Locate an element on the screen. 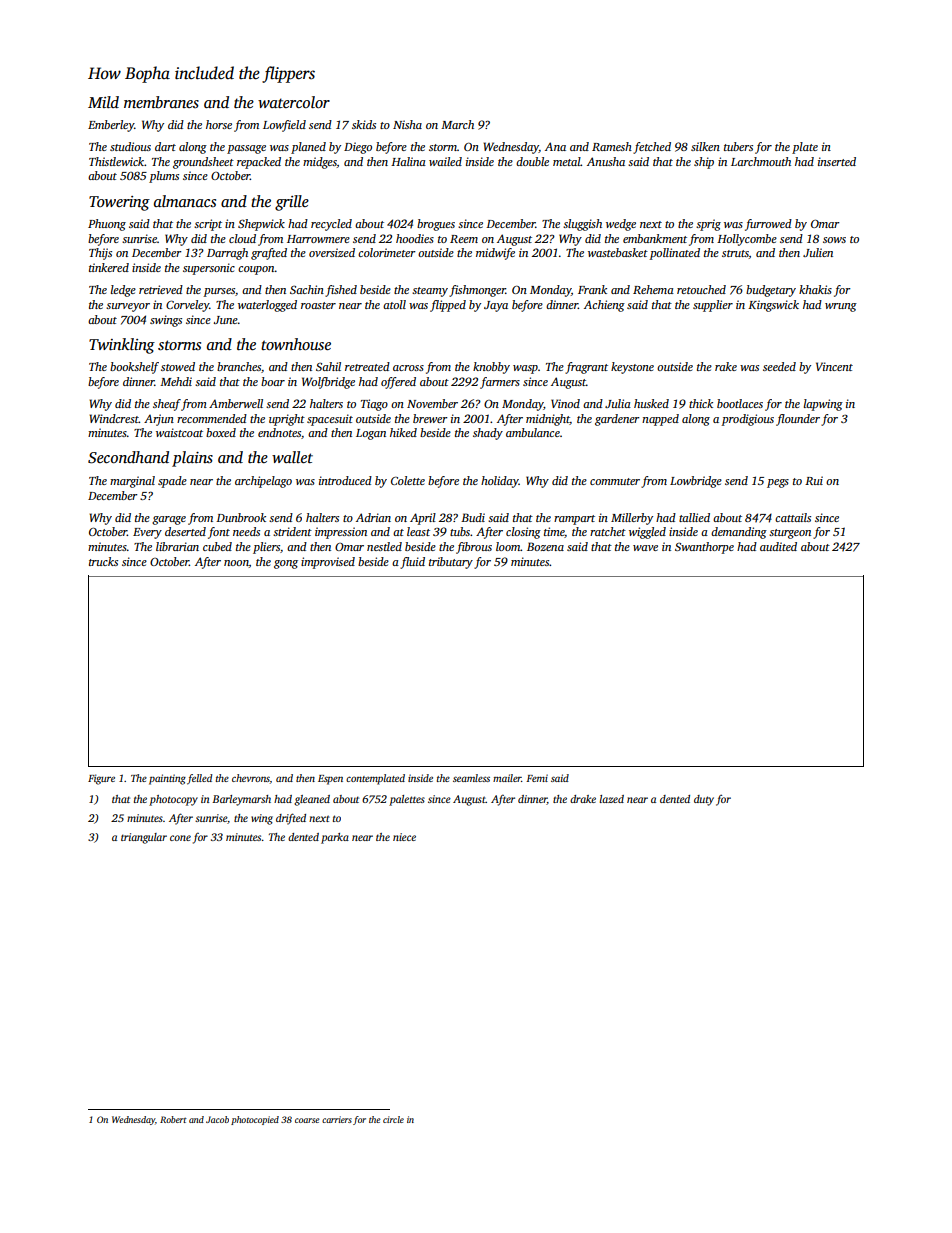 The height and width of the screenshot is (1233, 952). Nisha is located at coordinates (407, 124).
